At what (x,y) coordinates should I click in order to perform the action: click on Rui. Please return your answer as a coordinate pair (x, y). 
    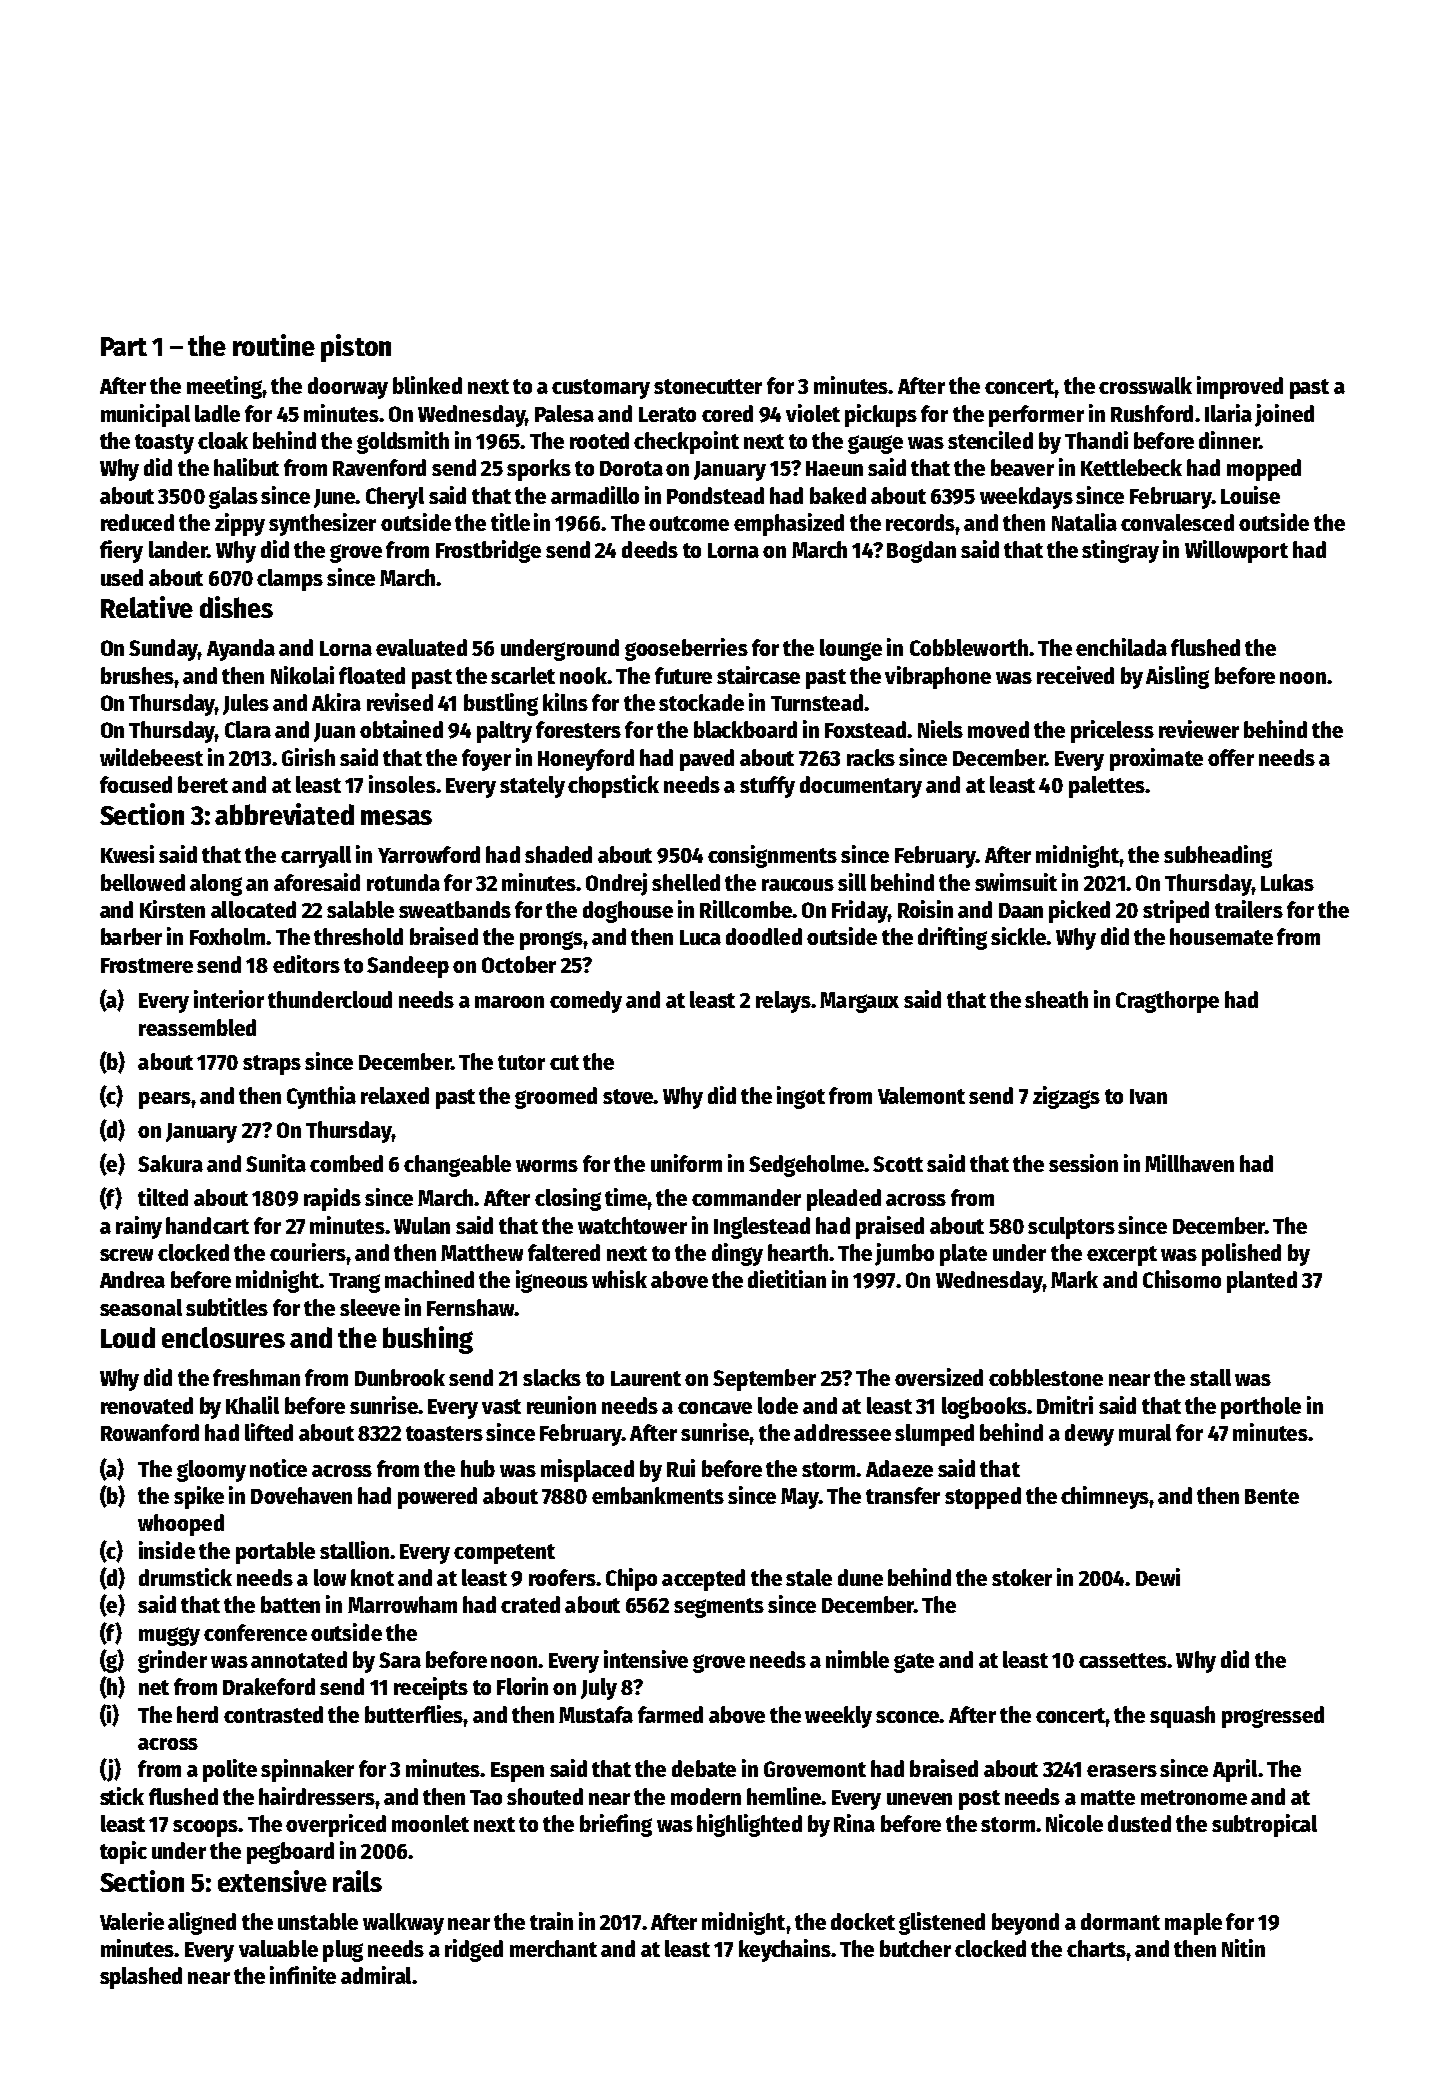
    Looking at the image, I should click on (681, 1468).
